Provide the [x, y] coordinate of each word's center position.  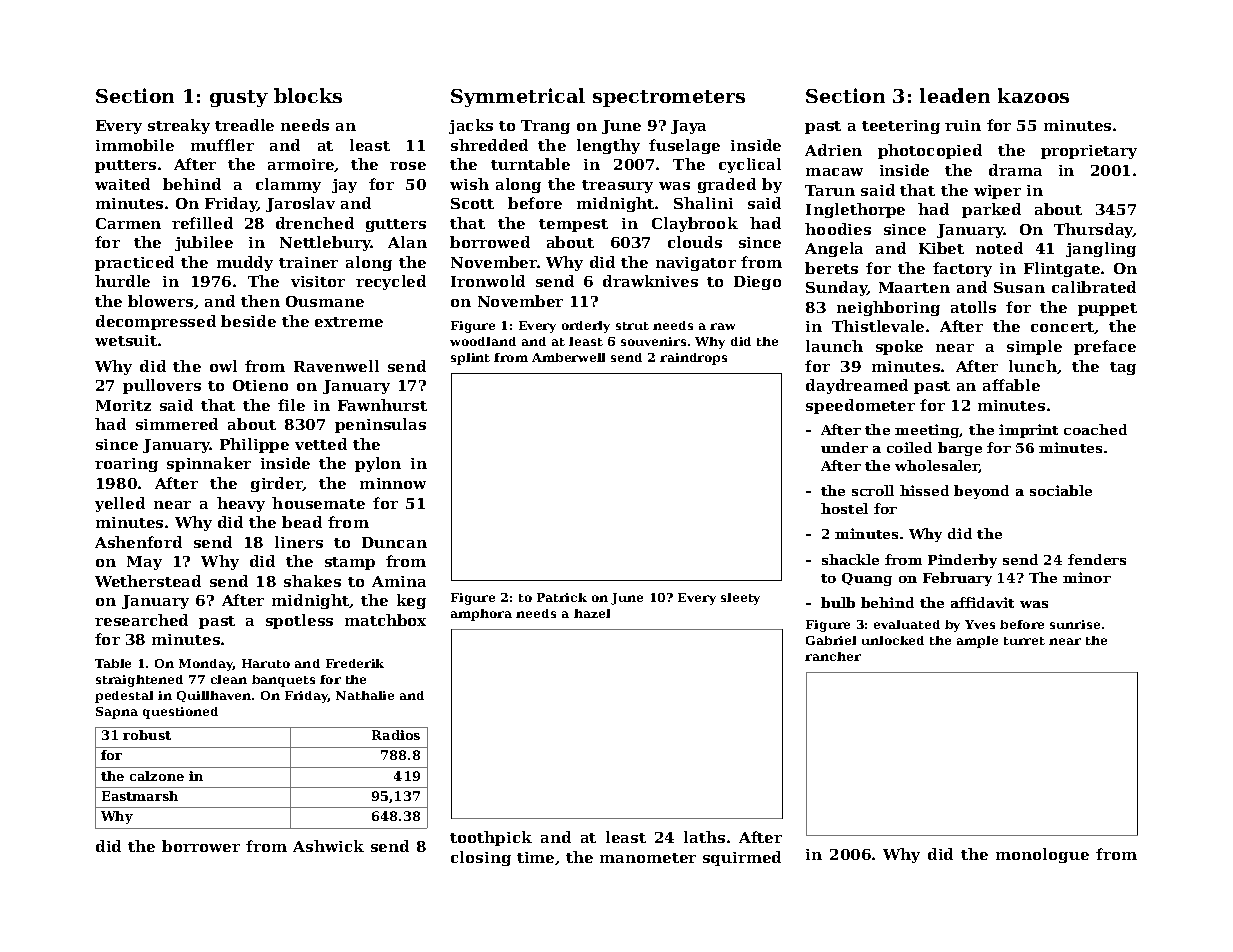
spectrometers [669, 98]
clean [229, 679]
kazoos [1033, 95]
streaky [179, 126]
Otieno [260, 385]
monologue [1042, 855]
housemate [318, 503]
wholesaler [937, 466]
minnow [393, 483]
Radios [396, 735]
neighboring [888, 308]
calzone [157, 776]
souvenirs [653, 341]
